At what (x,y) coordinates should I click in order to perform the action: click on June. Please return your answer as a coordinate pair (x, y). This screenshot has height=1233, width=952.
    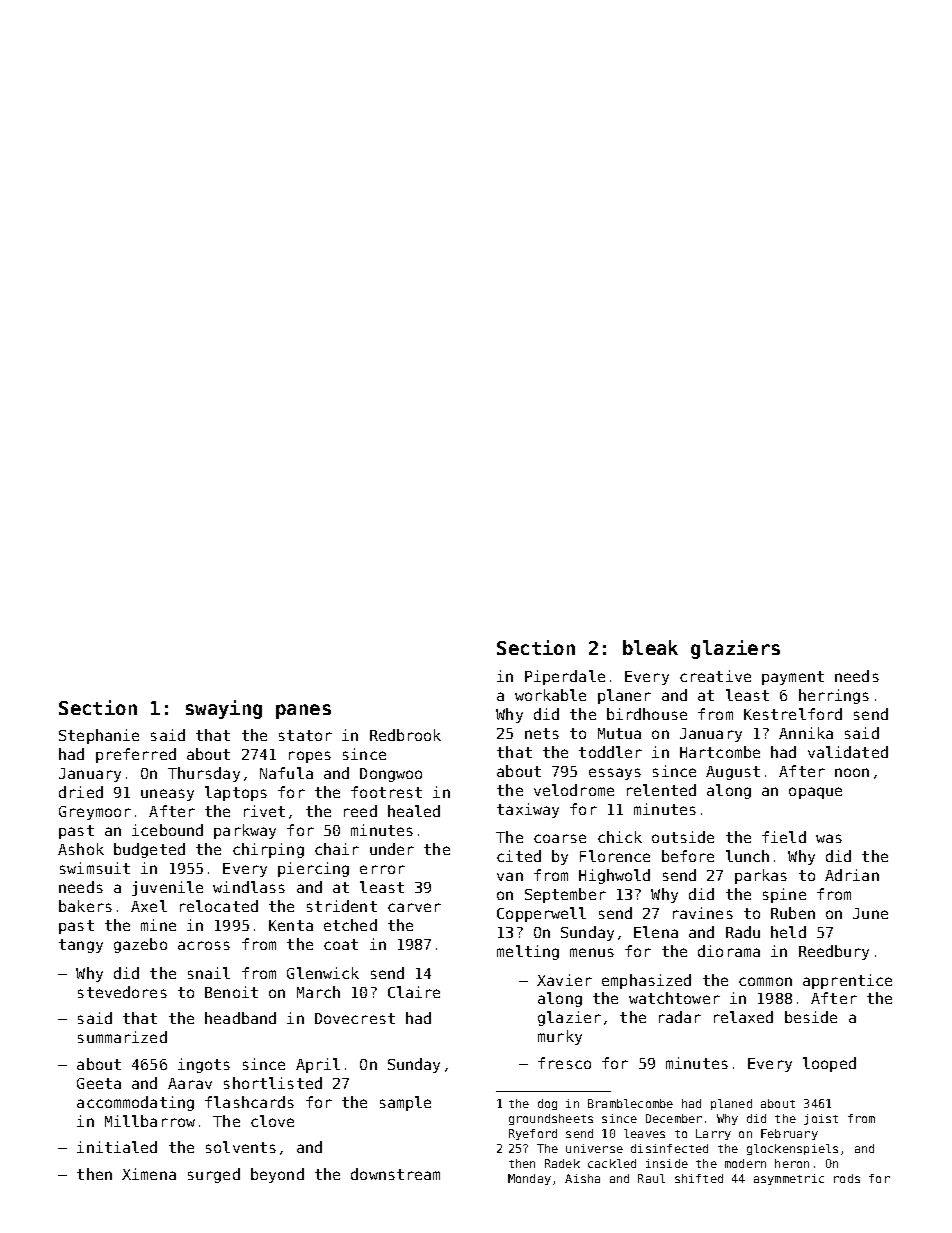
    Looking at the image, I should click on (870, 913).
